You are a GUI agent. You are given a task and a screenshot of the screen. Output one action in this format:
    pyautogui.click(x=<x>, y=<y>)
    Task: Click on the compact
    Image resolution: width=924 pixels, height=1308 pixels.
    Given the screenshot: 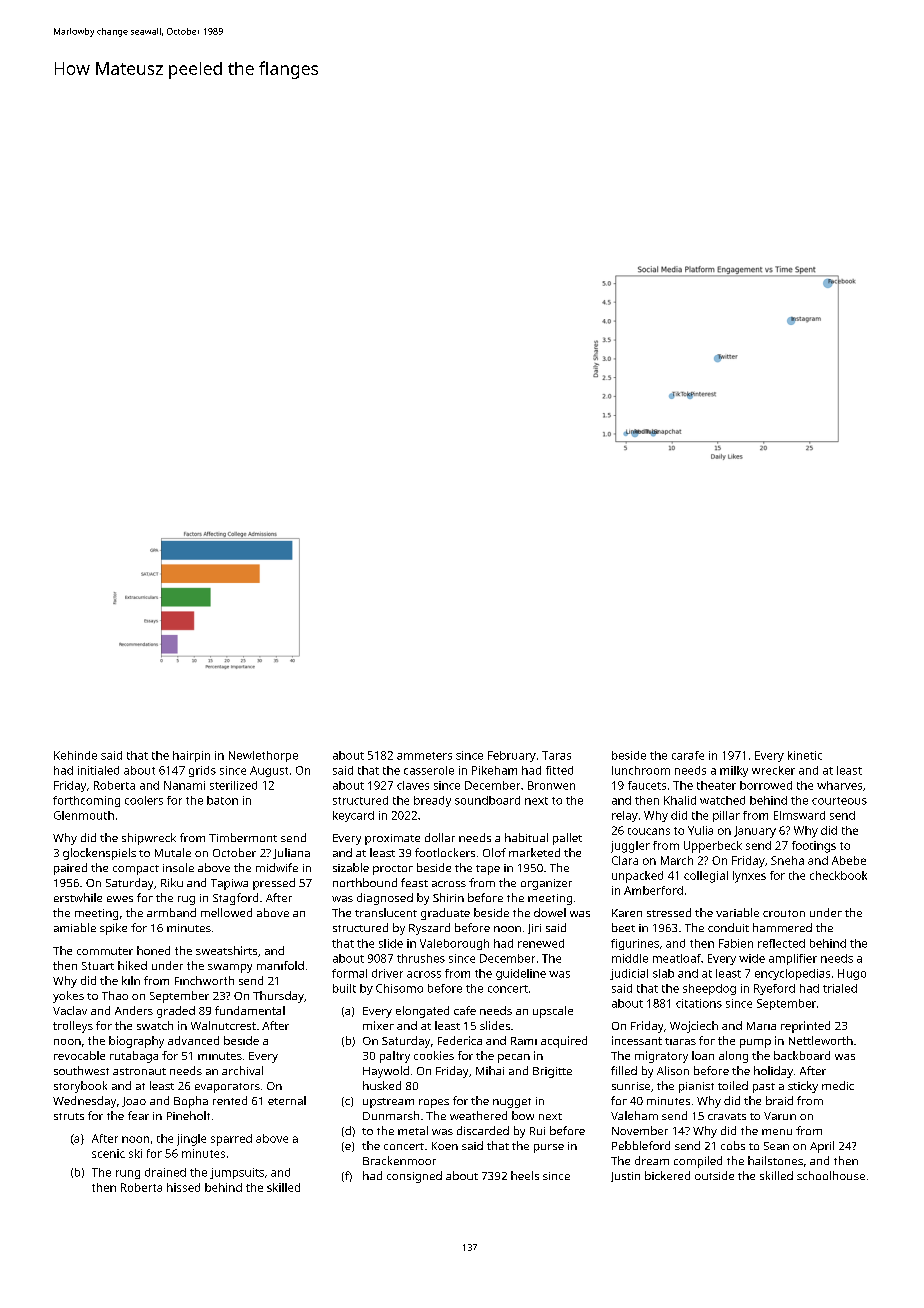 What is the action you would take?
    pyautogui.click(x=136, y=870)
